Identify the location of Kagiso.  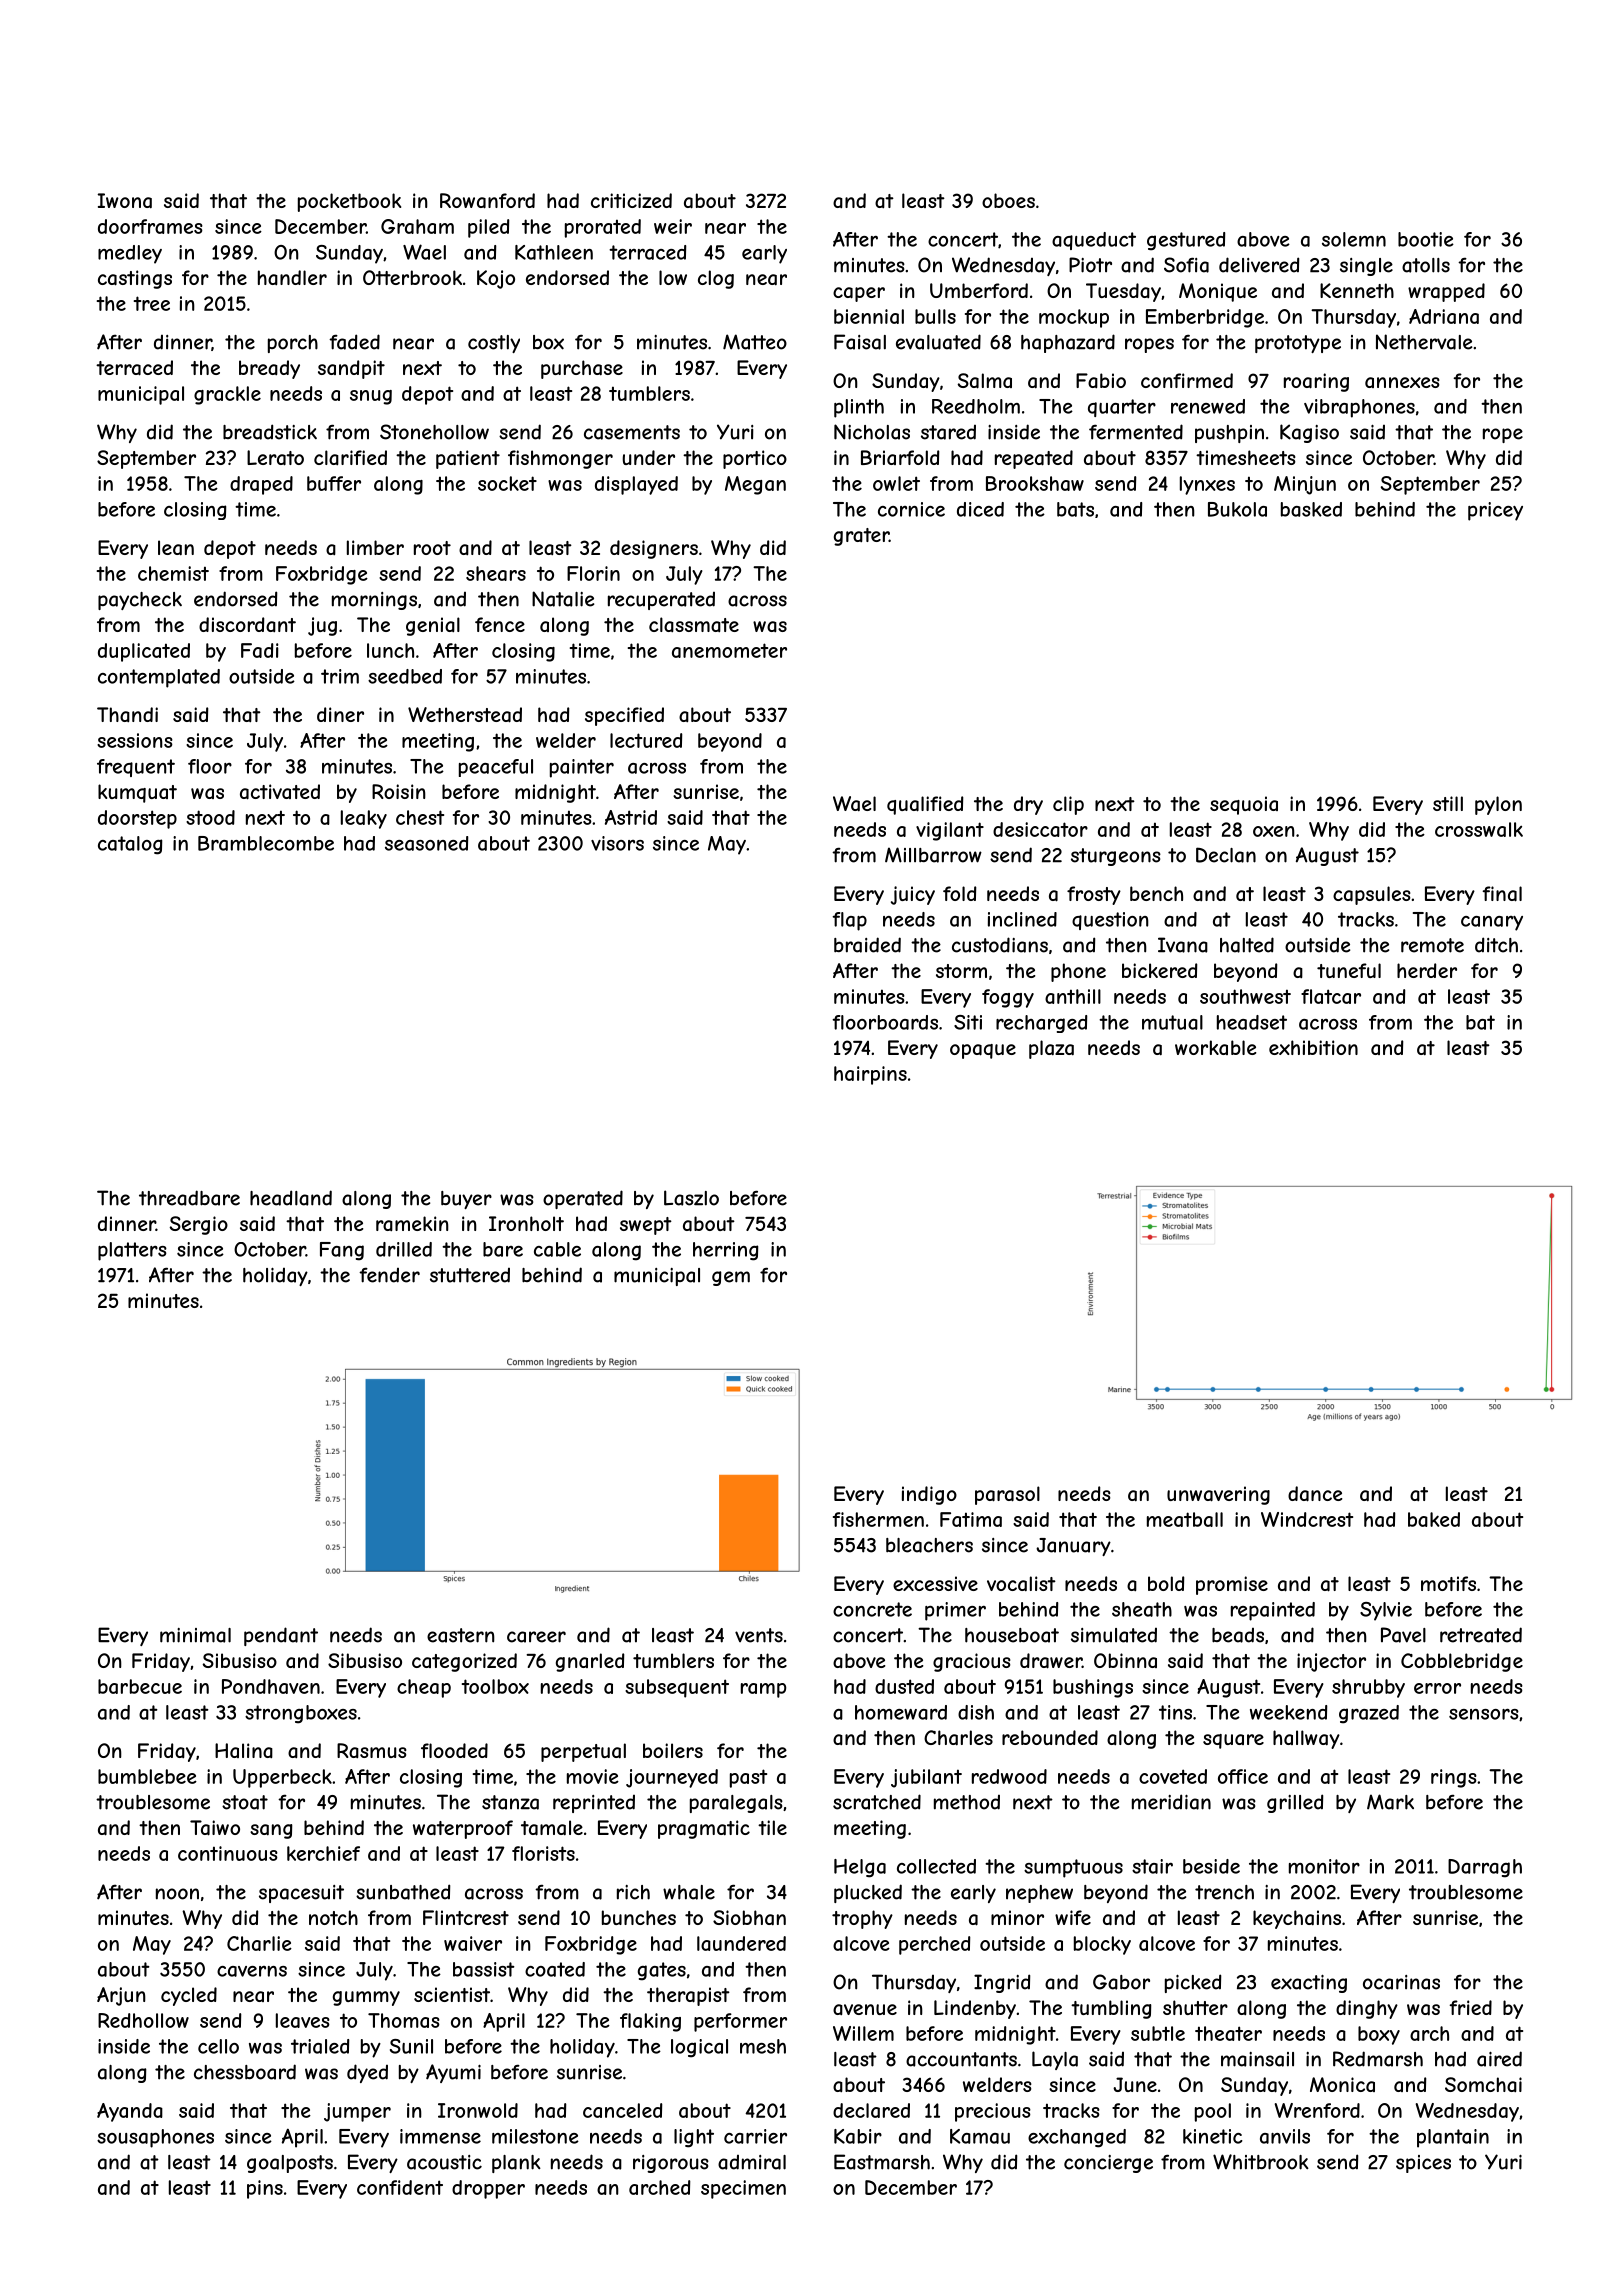
(1309, 433).
